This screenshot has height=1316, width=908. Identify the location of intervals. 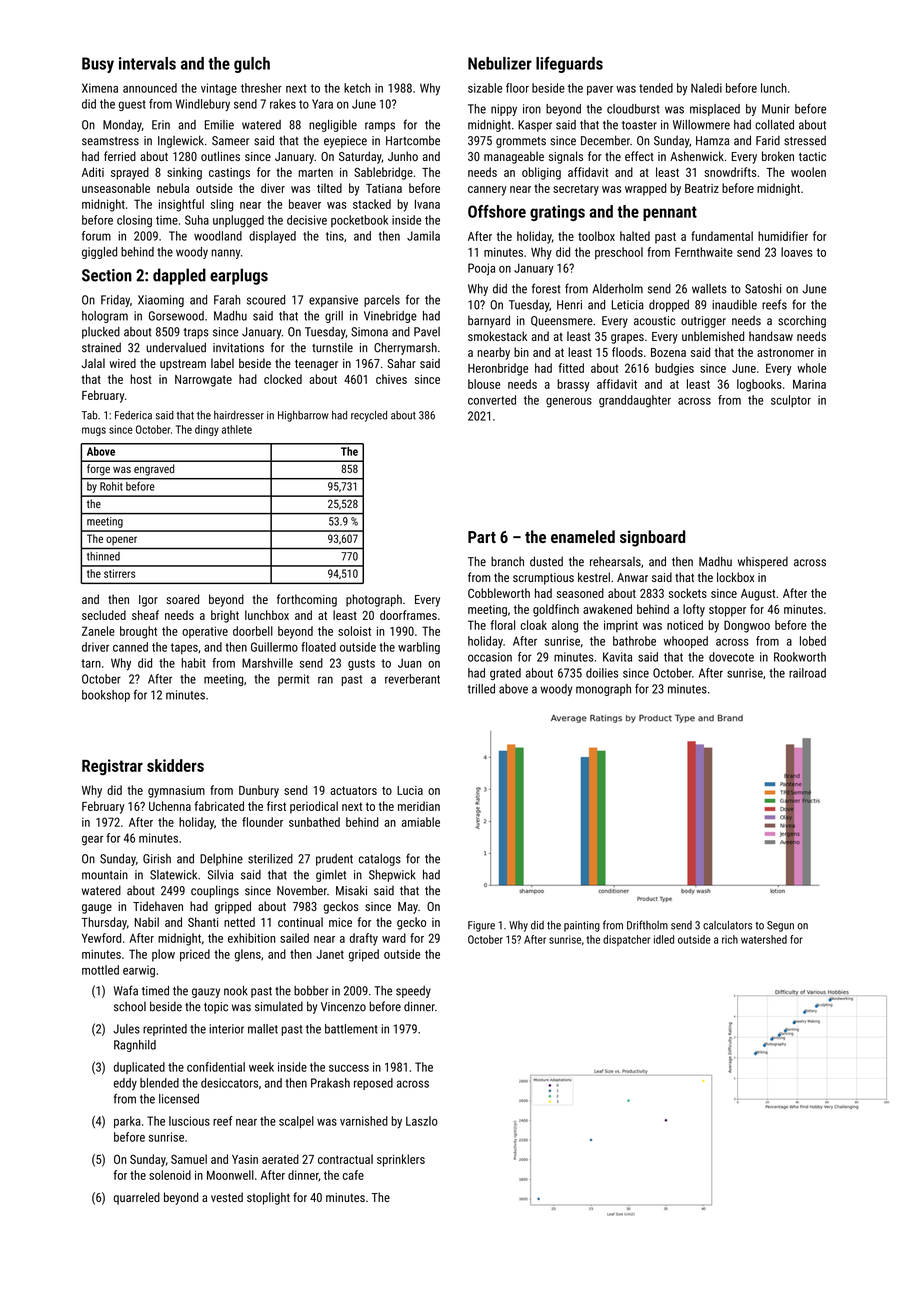
(147, 63).
